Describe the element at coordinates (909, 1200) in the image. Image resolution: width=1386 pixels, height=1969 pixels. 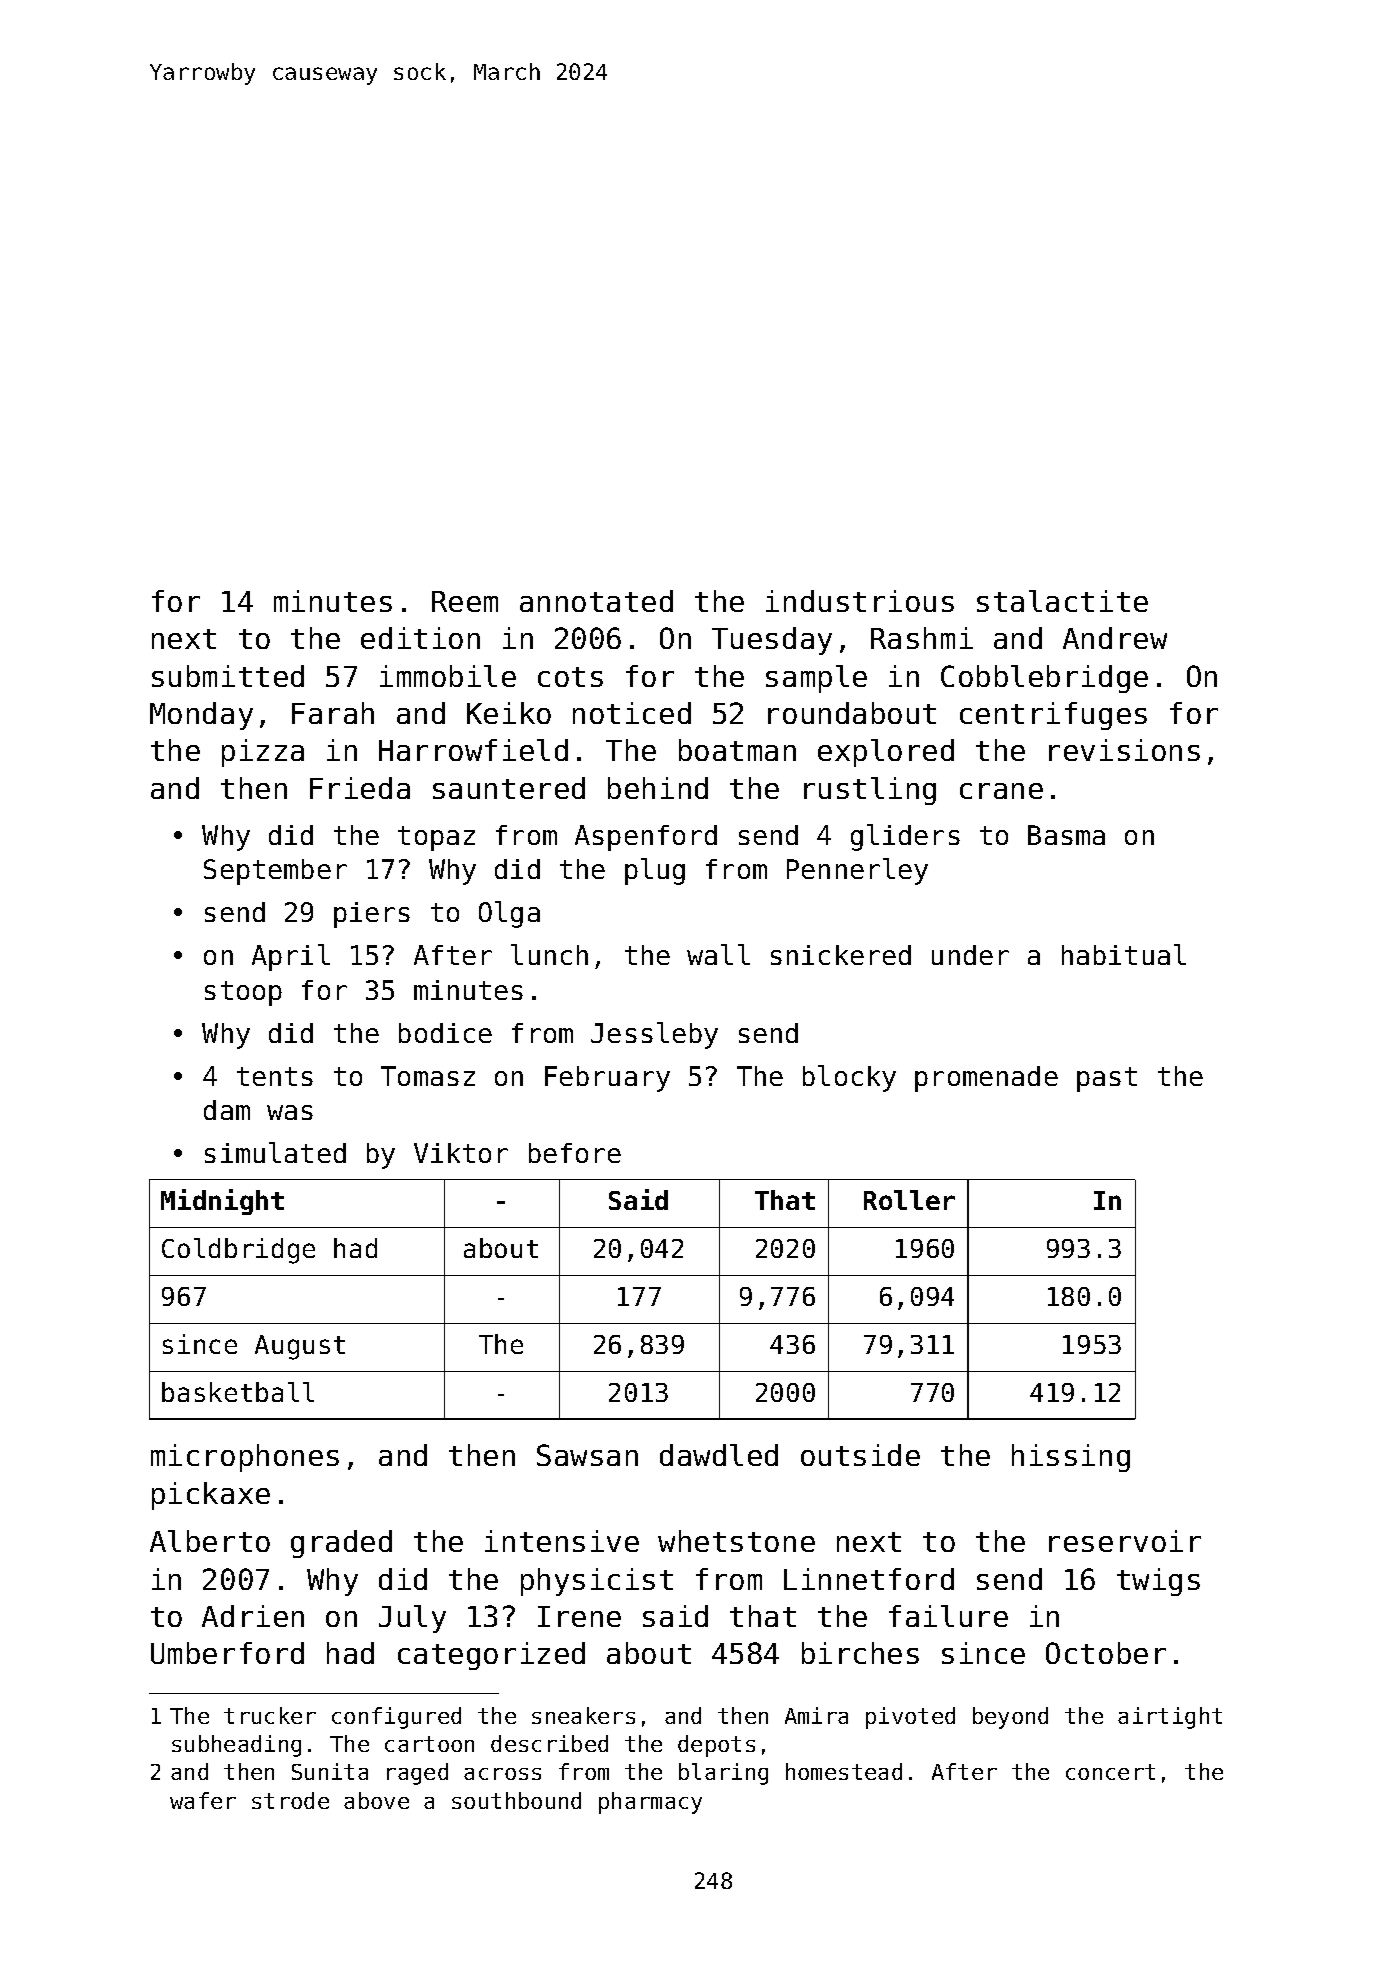
I see `Roller` at that location.
